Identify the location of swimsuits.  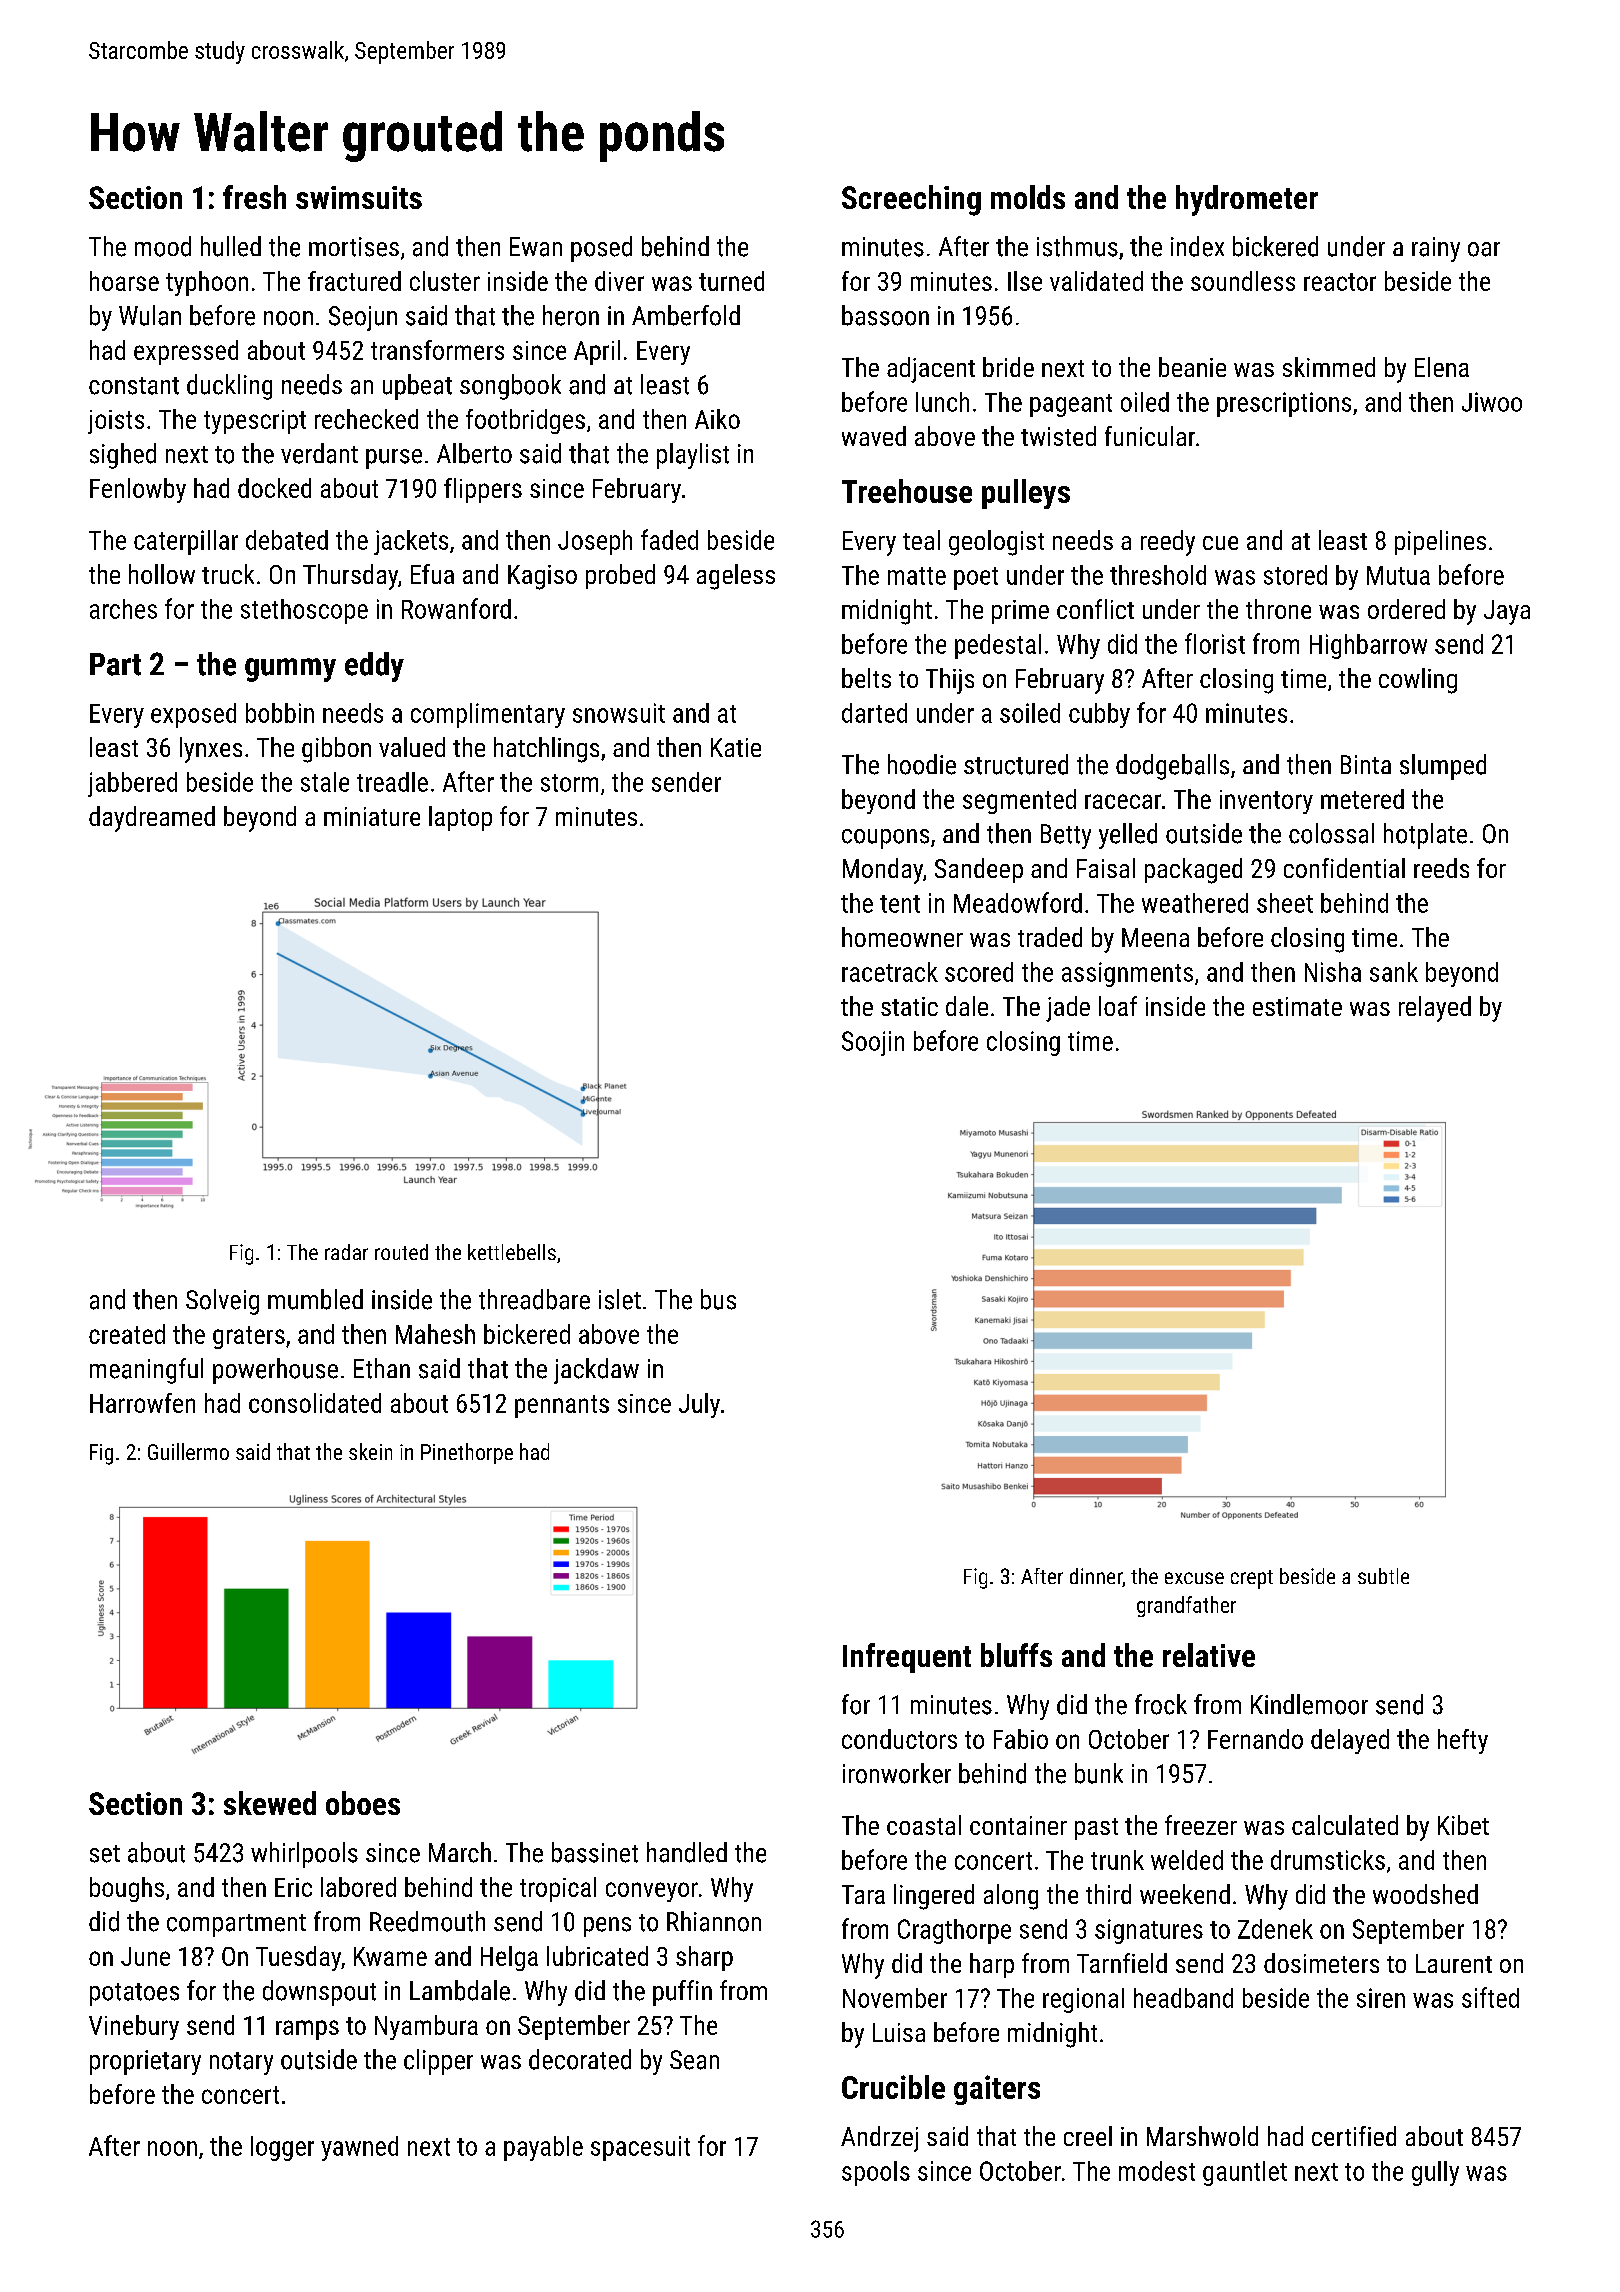
(359, 197).
